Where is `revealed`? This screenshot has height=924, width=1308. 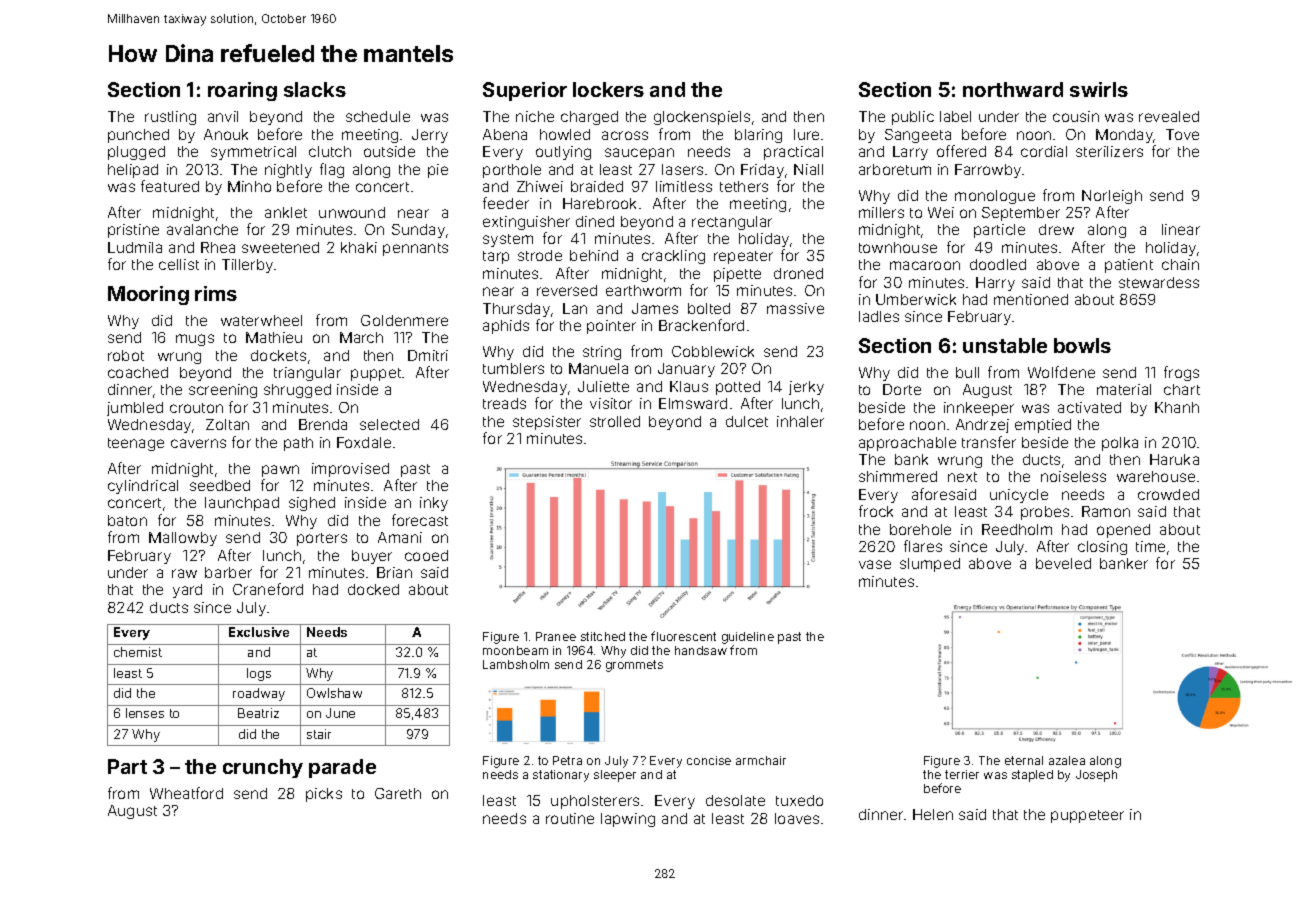
revealed is located at coordinates (1169, 116).
